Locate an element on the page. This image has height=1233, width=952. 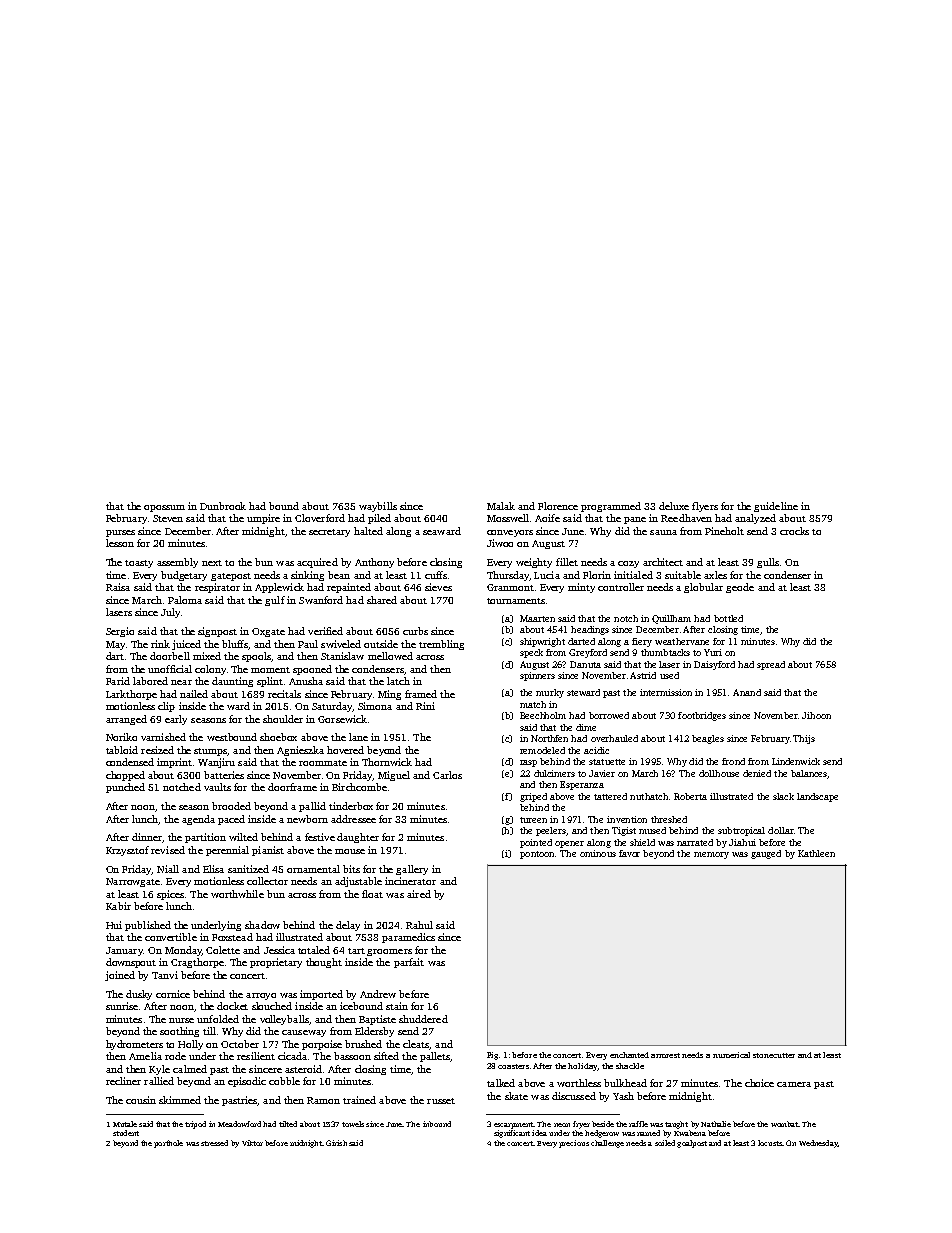
signpost is located at coordinates (217, 632).
